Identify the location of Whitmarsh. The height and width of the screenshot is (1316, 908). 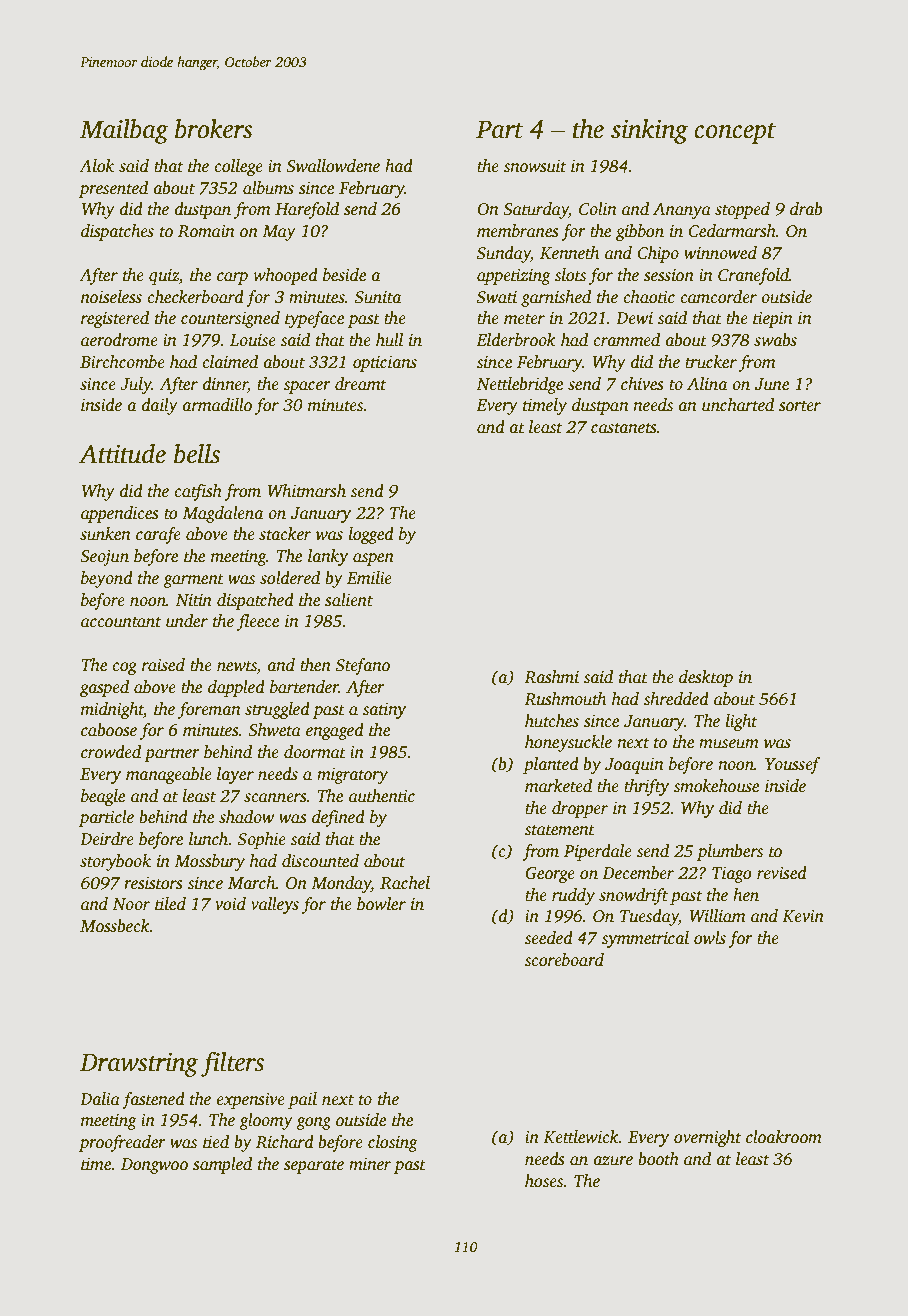
(306, 491).
